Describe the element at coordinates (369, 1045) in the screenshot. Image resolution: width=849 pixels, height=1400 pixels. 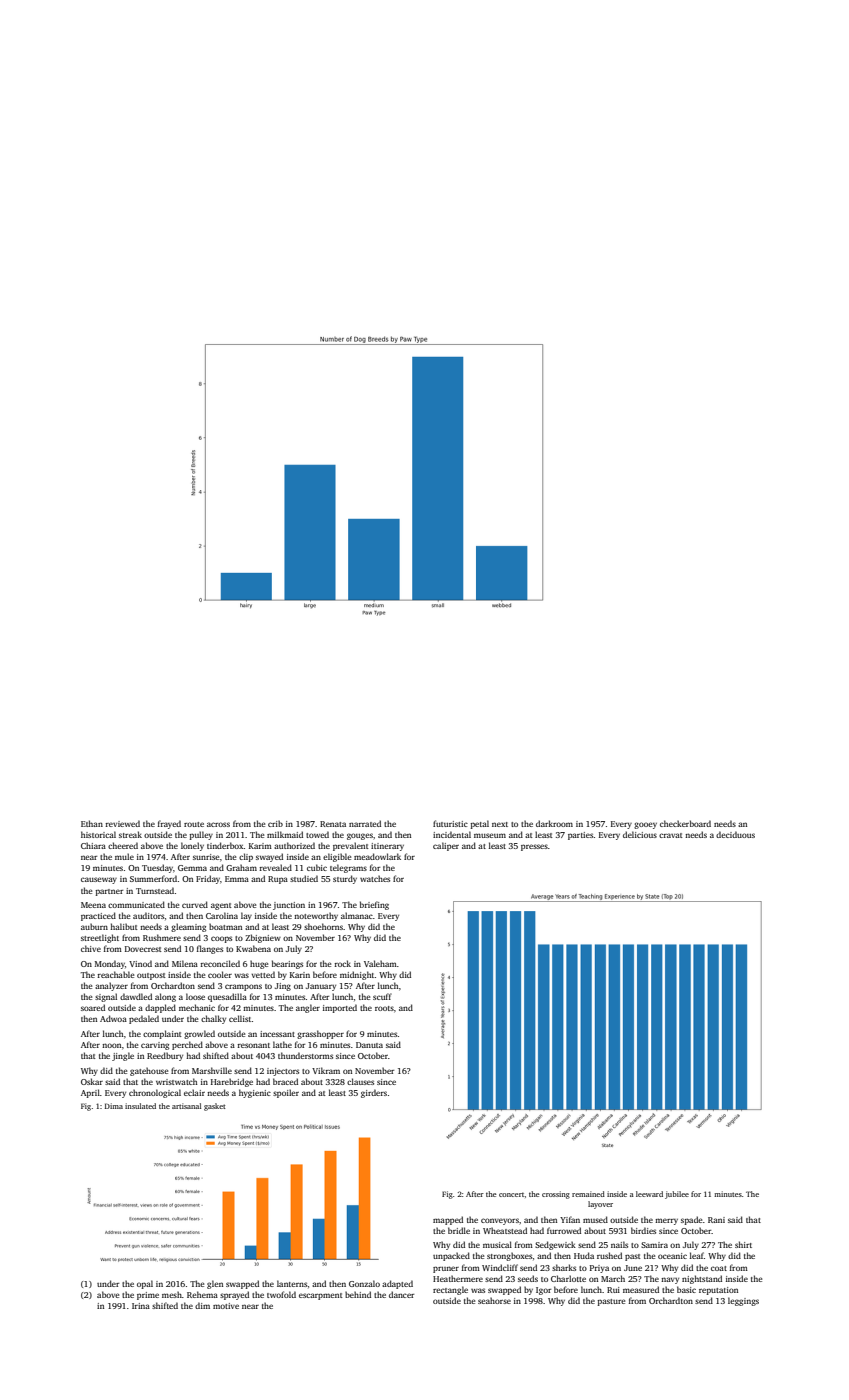
I see `Danuta` at that location.
